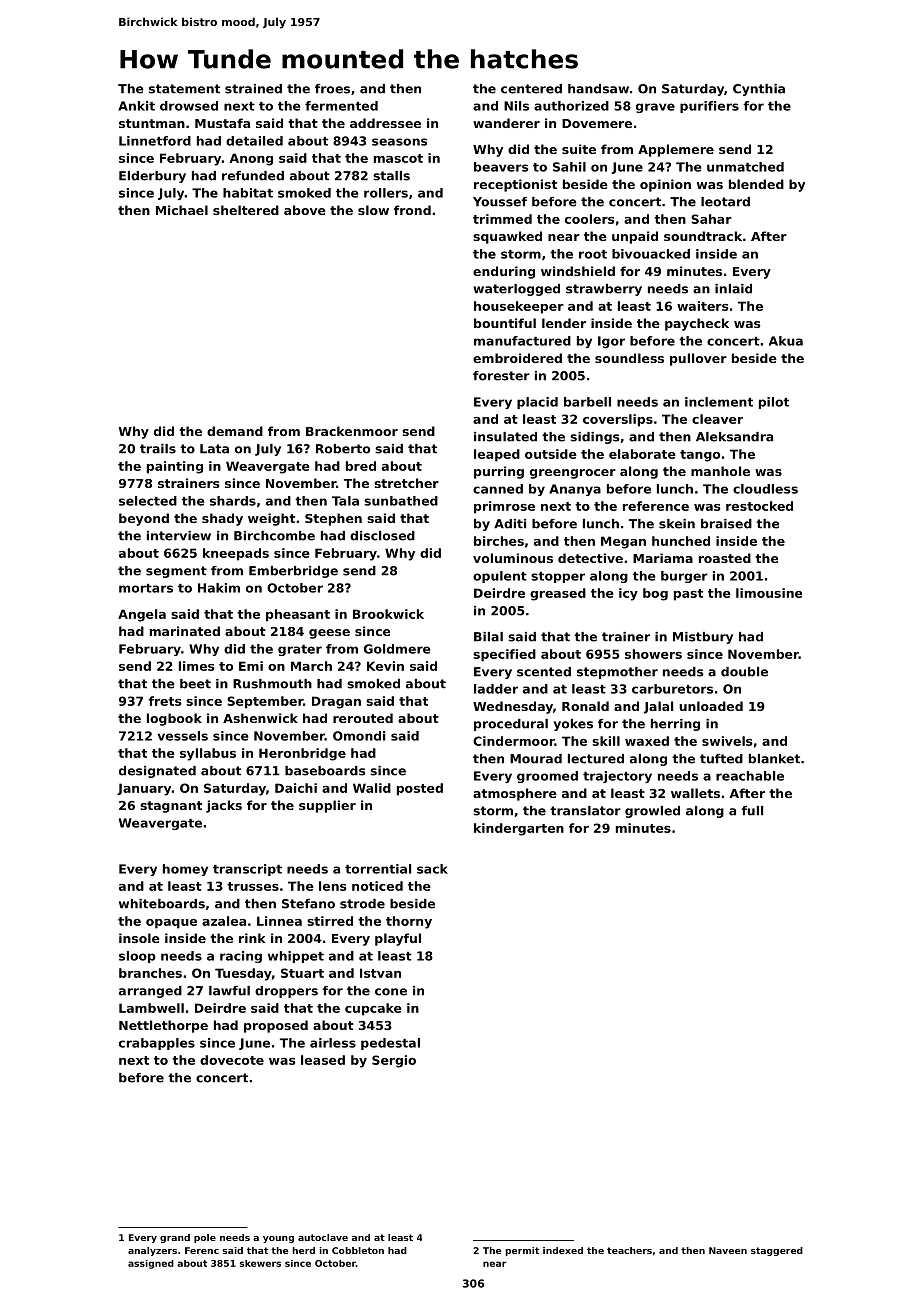 Image resolution: width=924 pixels, height=1308 pixels. What do you see at coordinates (182, 210) in the document?
I see `Michael` at bounding box center [182, 210].
